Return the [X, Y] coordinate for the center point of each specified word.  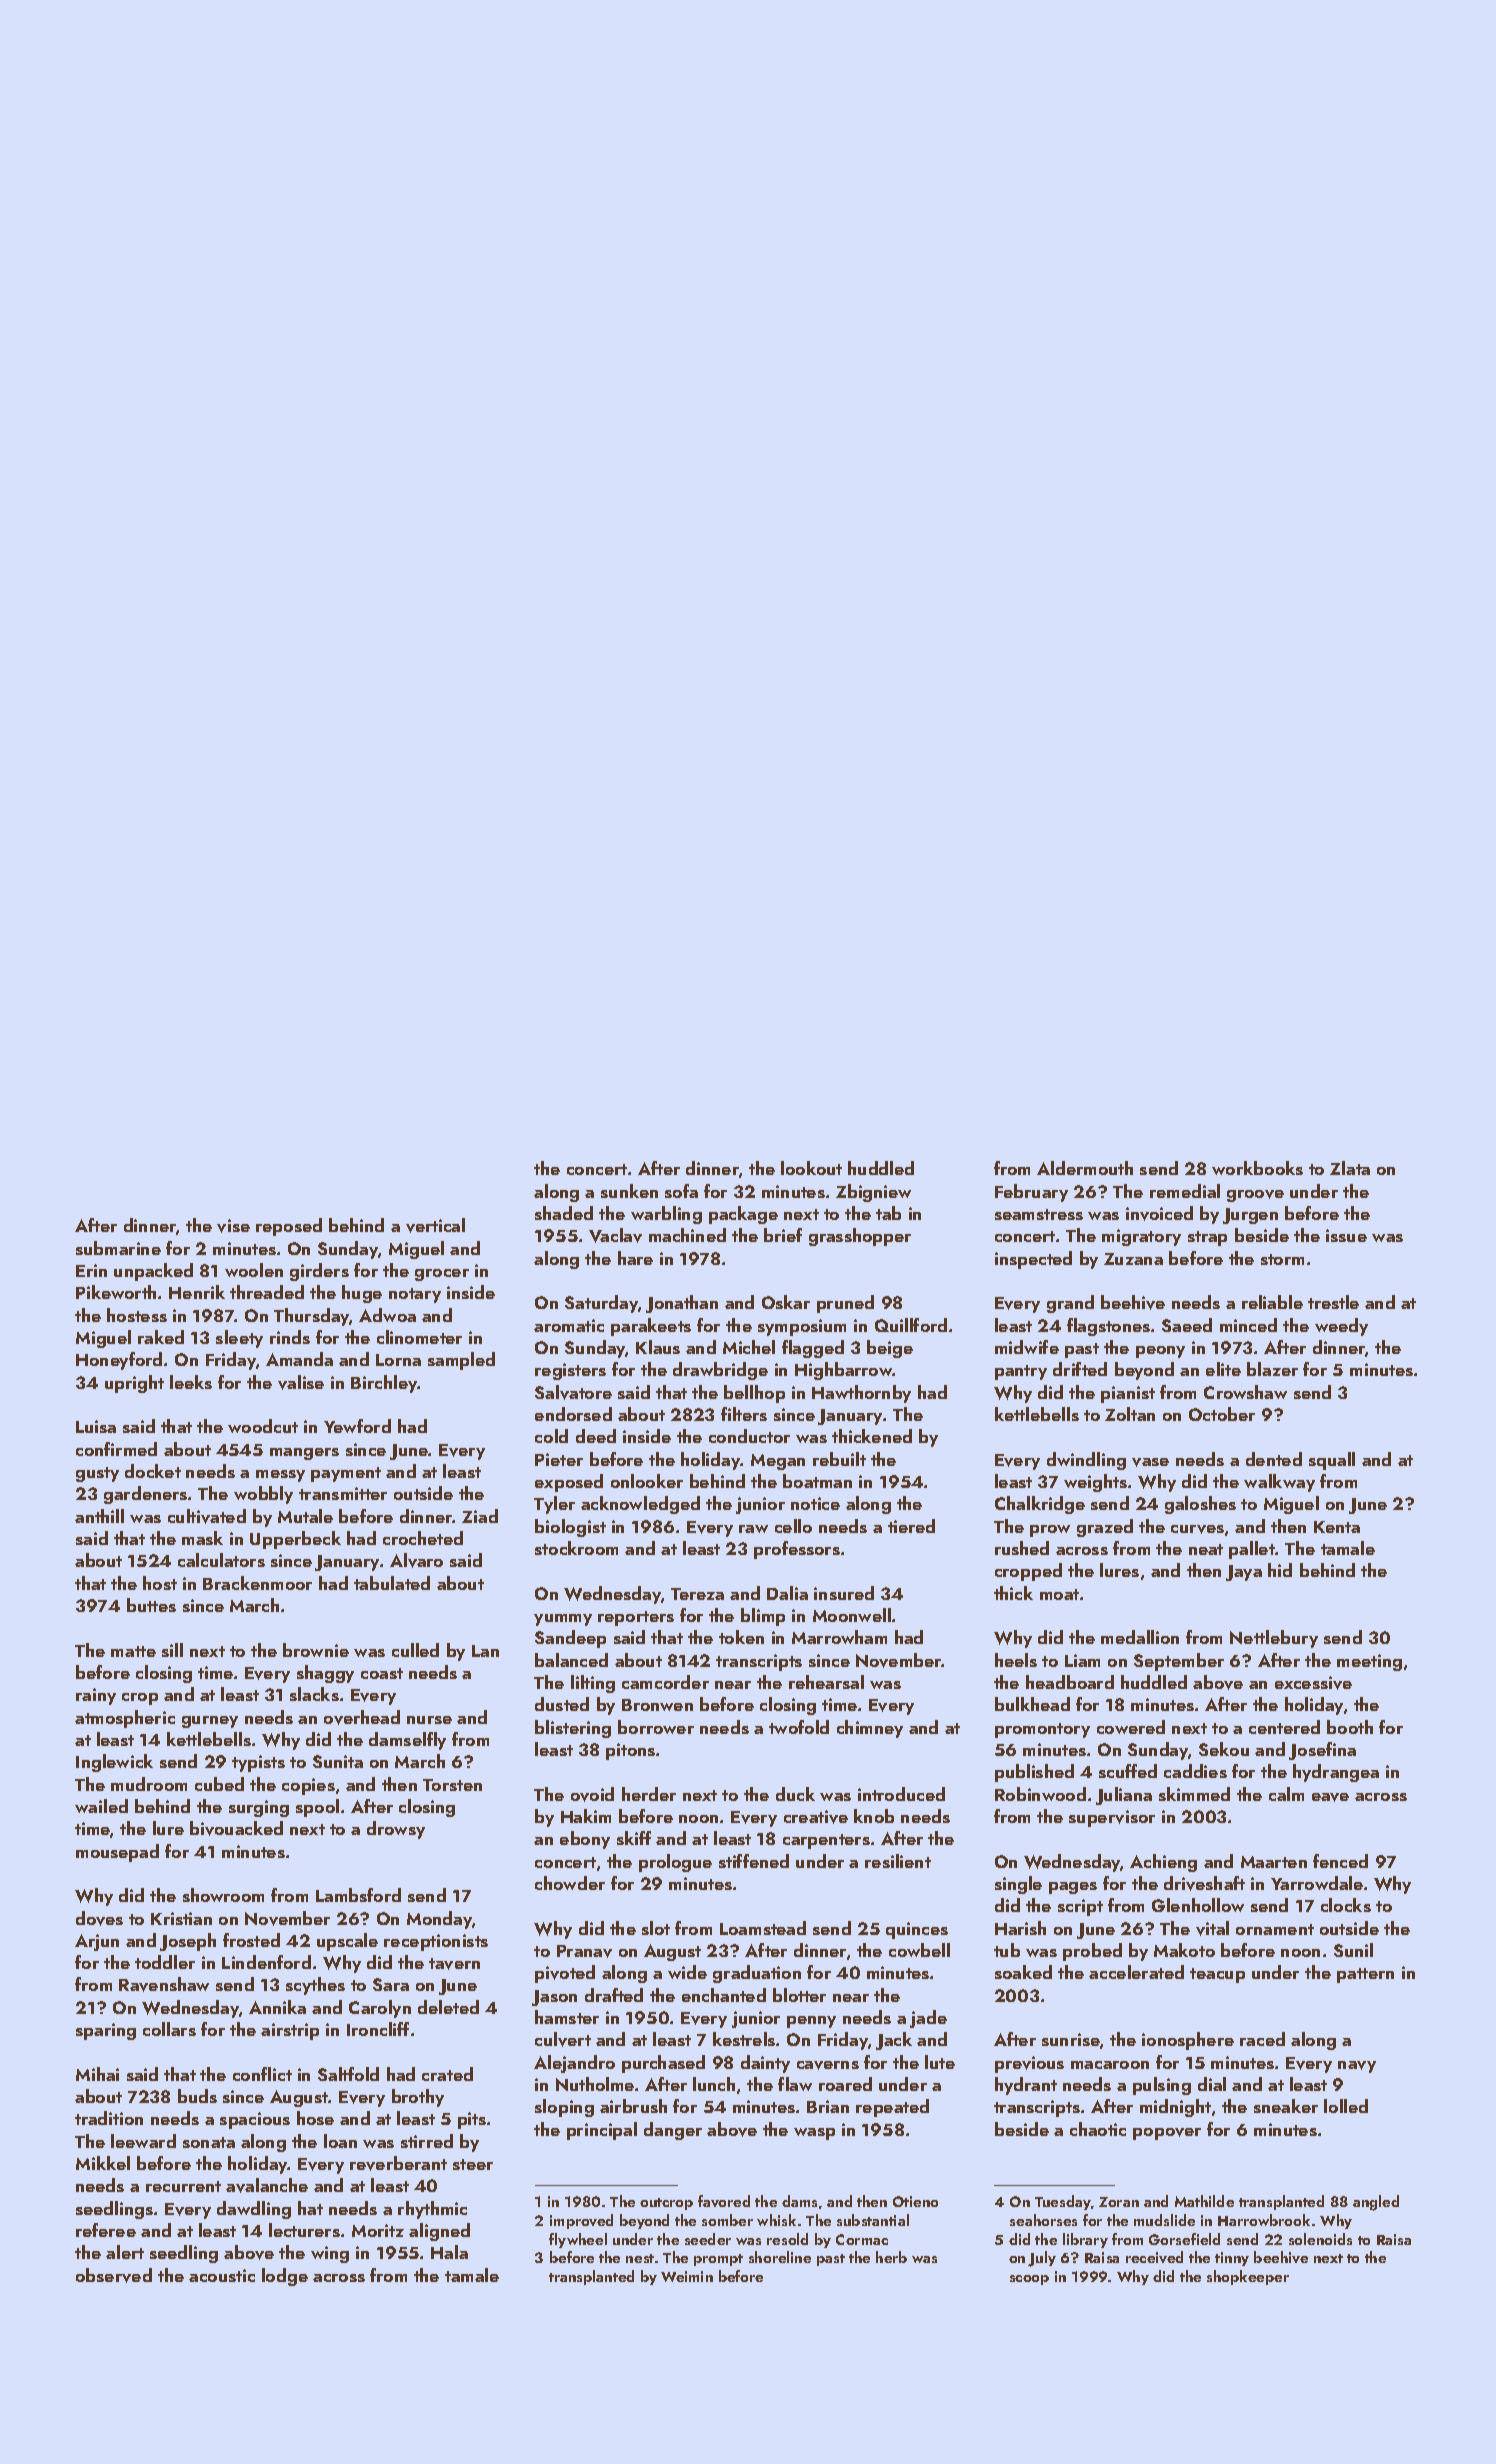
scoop [1029, 2280]
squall [1332, 1461]
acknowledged [640, 1505]
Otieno [915, 2201]
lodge [285, 2277]
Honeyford [119, 1361]
